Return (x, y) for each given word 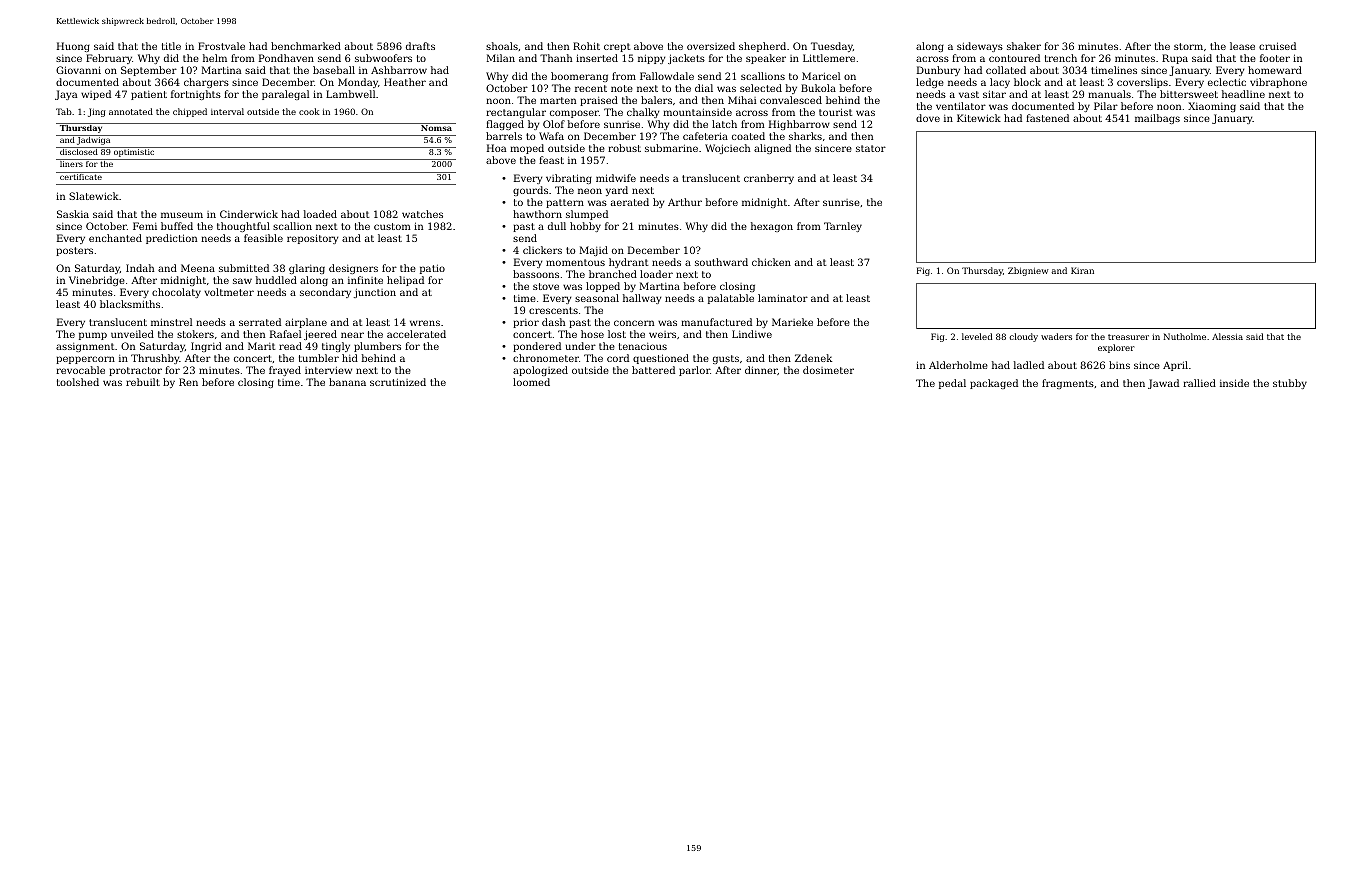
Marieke (792, 322)
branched (613, 274)
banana (347, 382)
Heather (405, 82)
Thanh (556, 58)
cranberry (769, 179)
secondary (325, 293)
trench (1061, 58)
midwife (616, 178)
